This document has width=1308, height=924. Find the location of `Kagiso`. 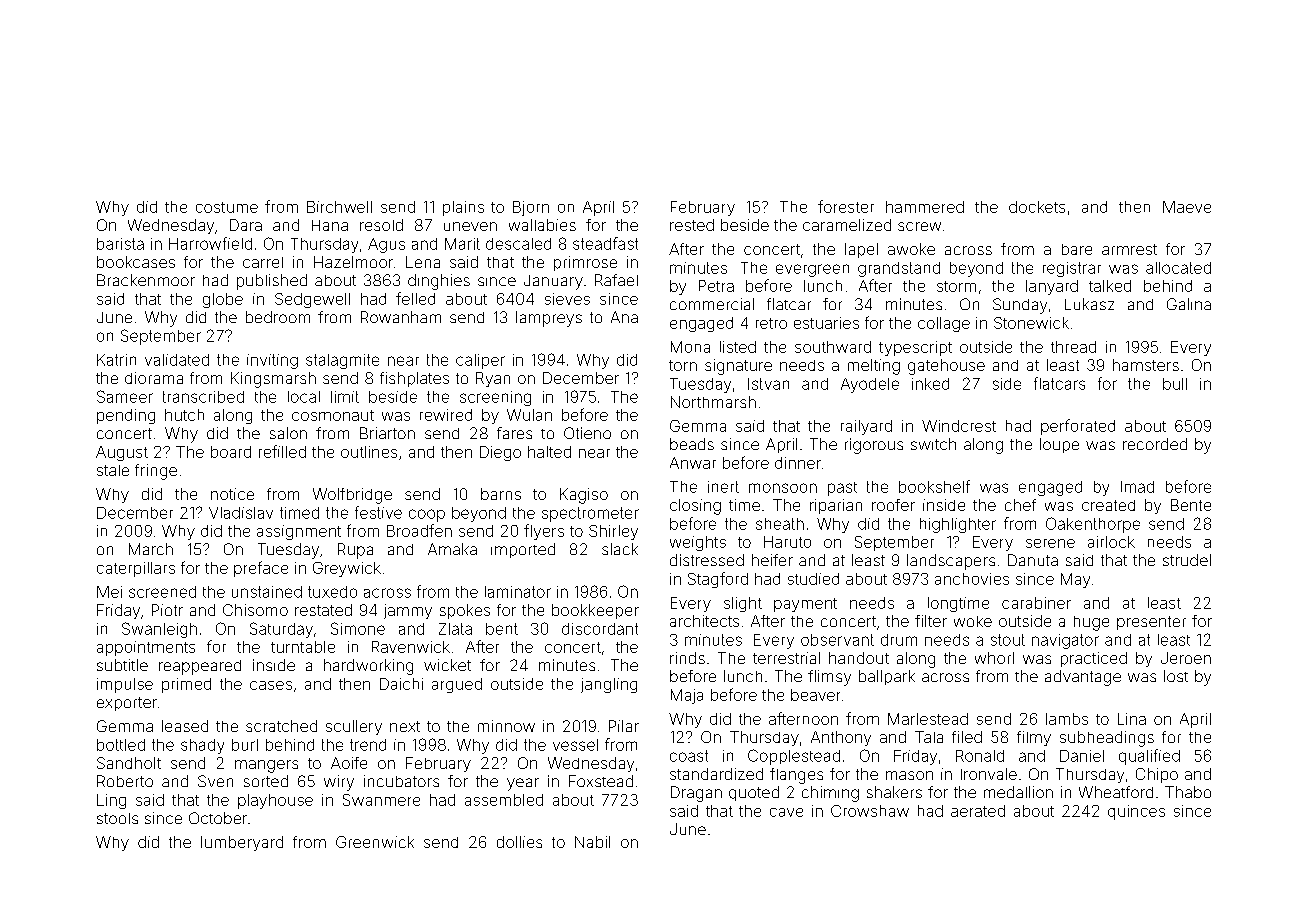

Kagiso is located at coordinates (584, 496).
